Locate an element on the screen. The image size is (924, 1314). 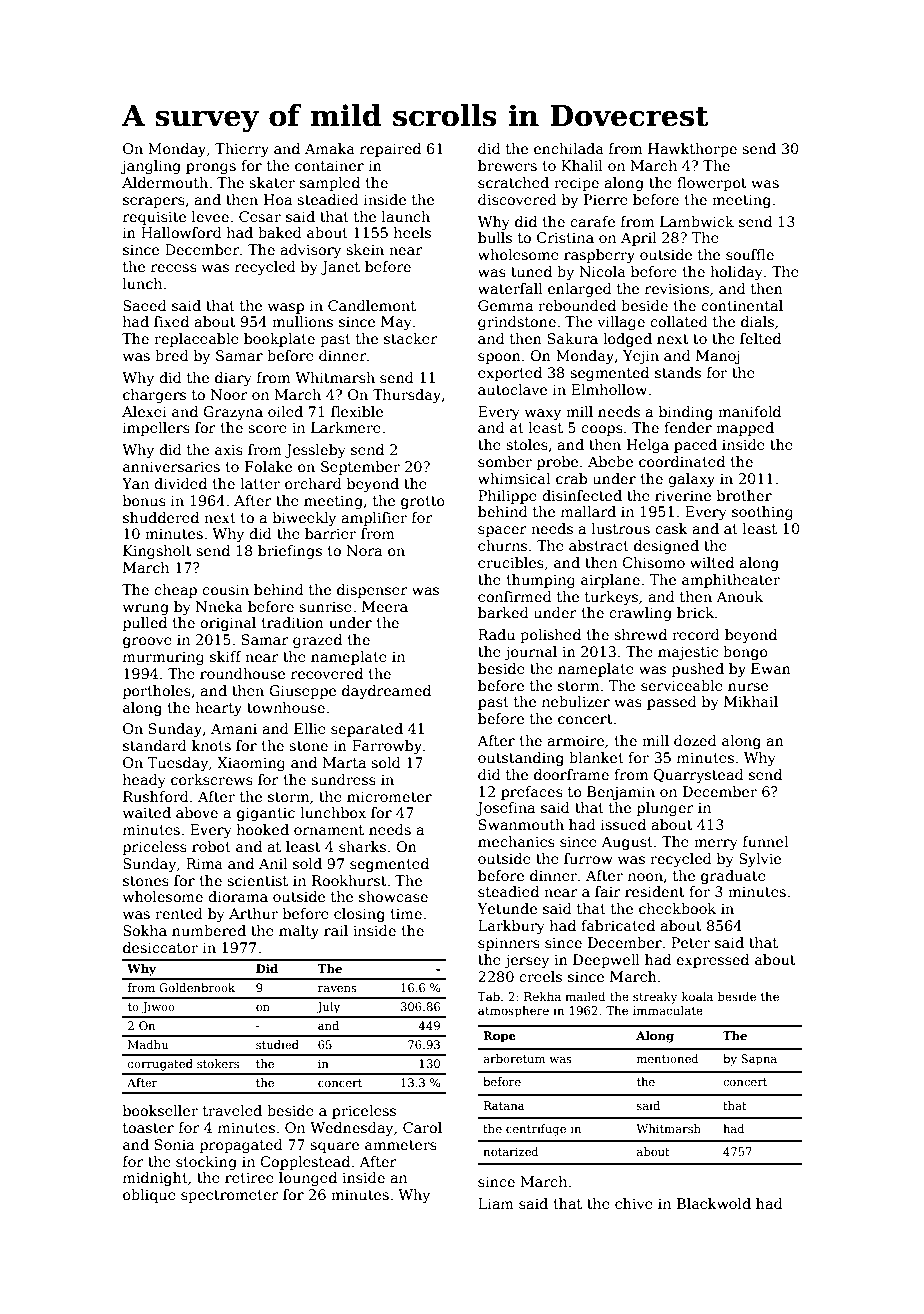
enchilada is located at coordinates (569, 148).
